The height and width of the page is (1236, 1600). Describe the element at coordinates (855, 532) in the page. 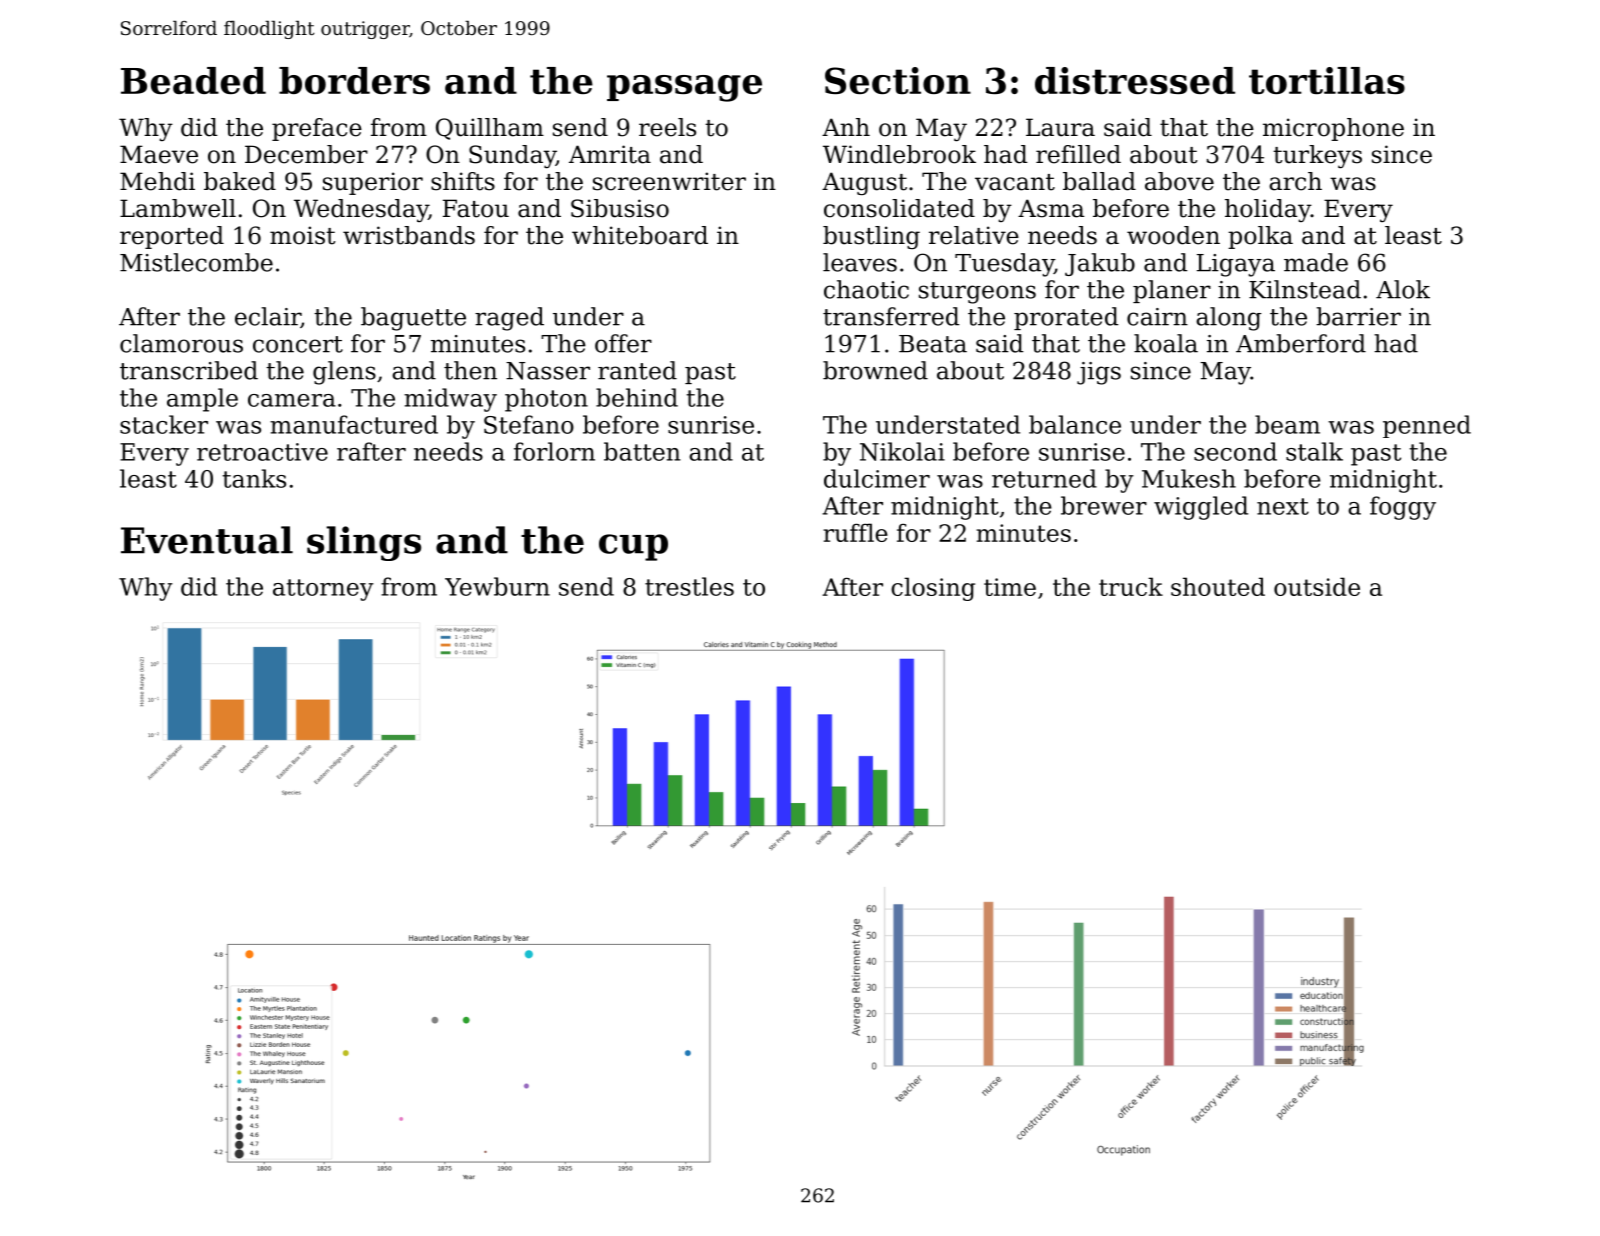

I see `ruffle` at that location.
